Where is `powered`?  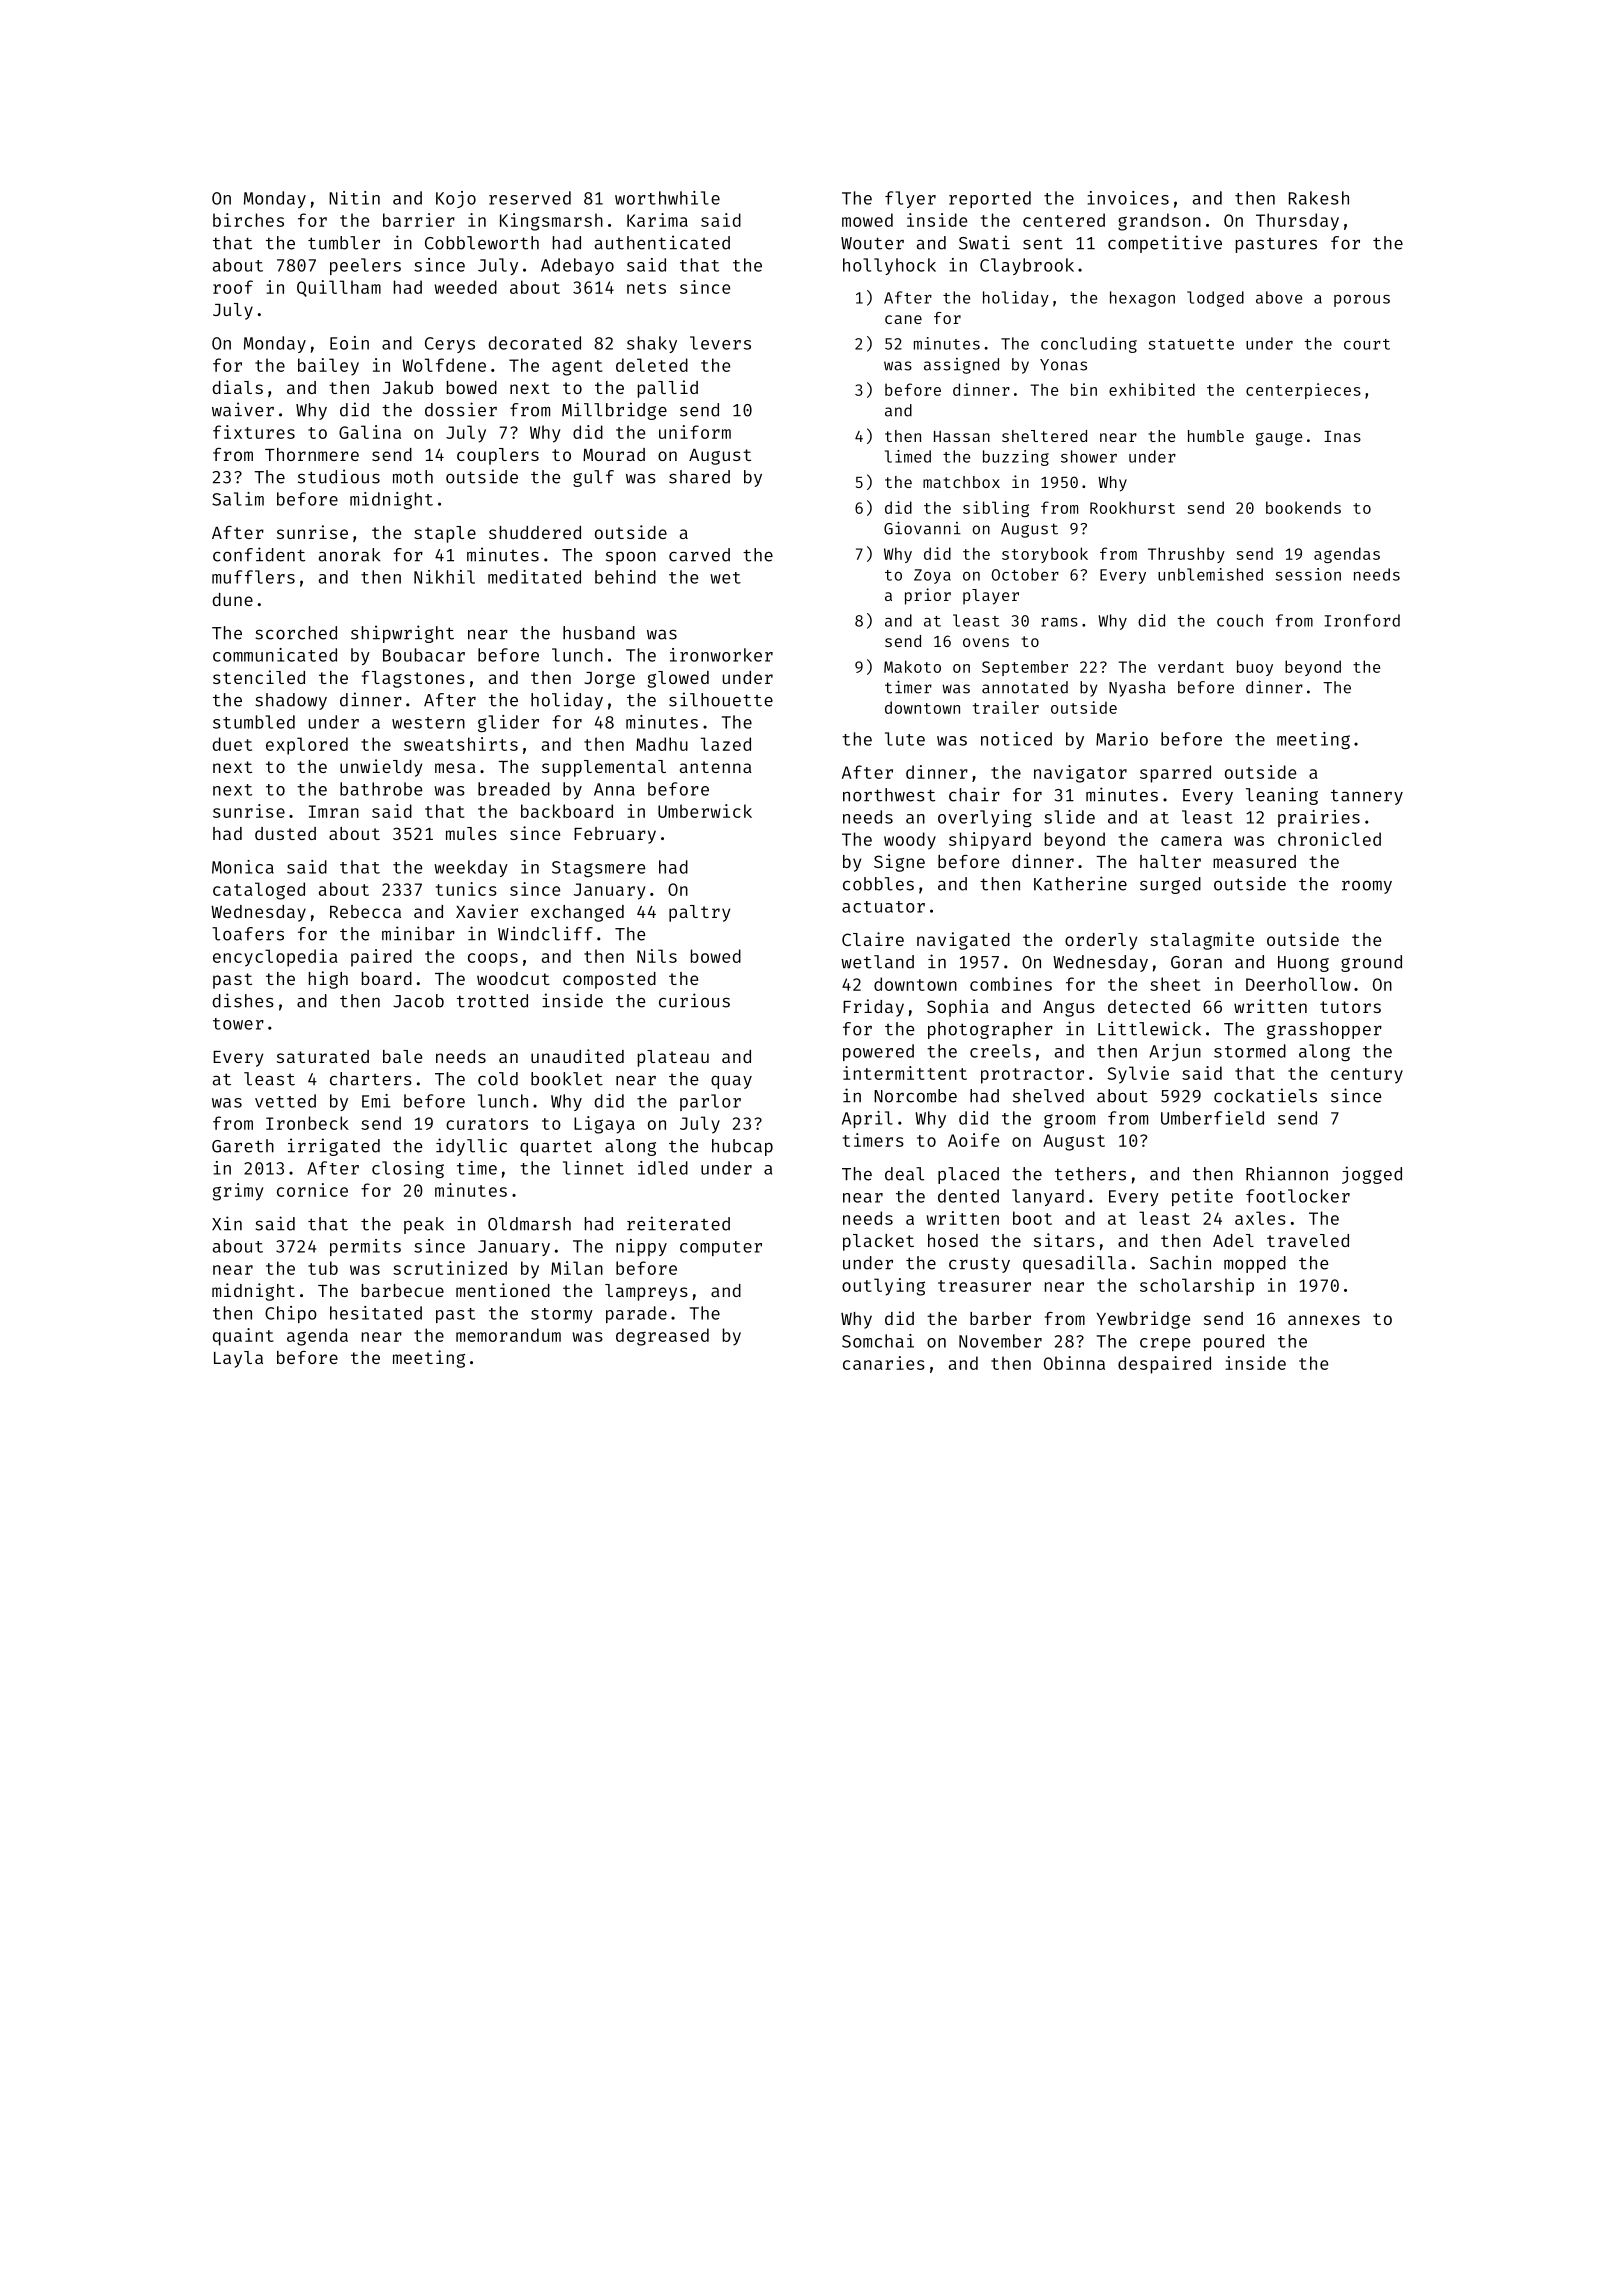
powered is located at coordinates (878, 1052).
